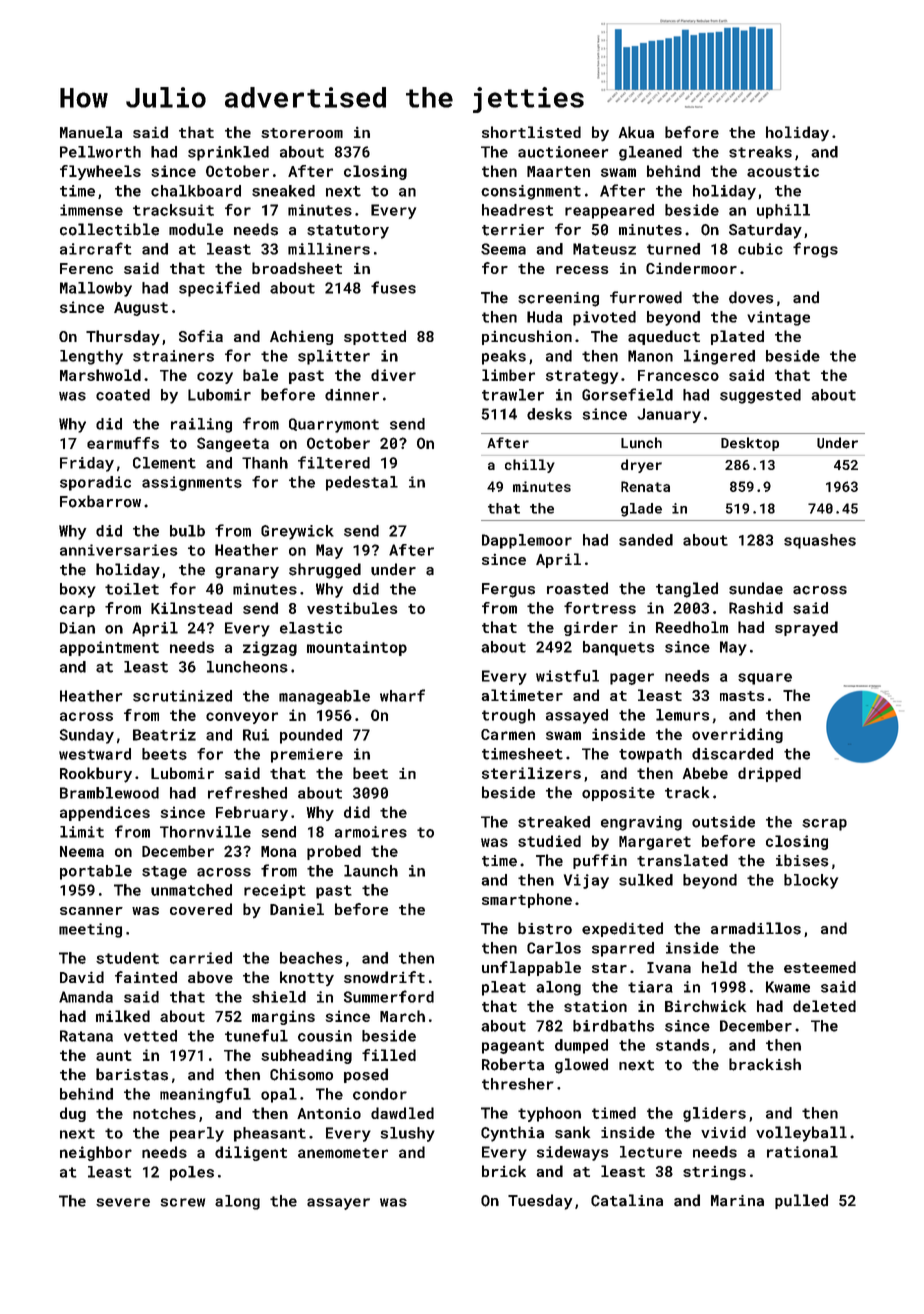 The width and height of the screenshot is (924, 1314). I want to click on studied, so click(549, 841).
